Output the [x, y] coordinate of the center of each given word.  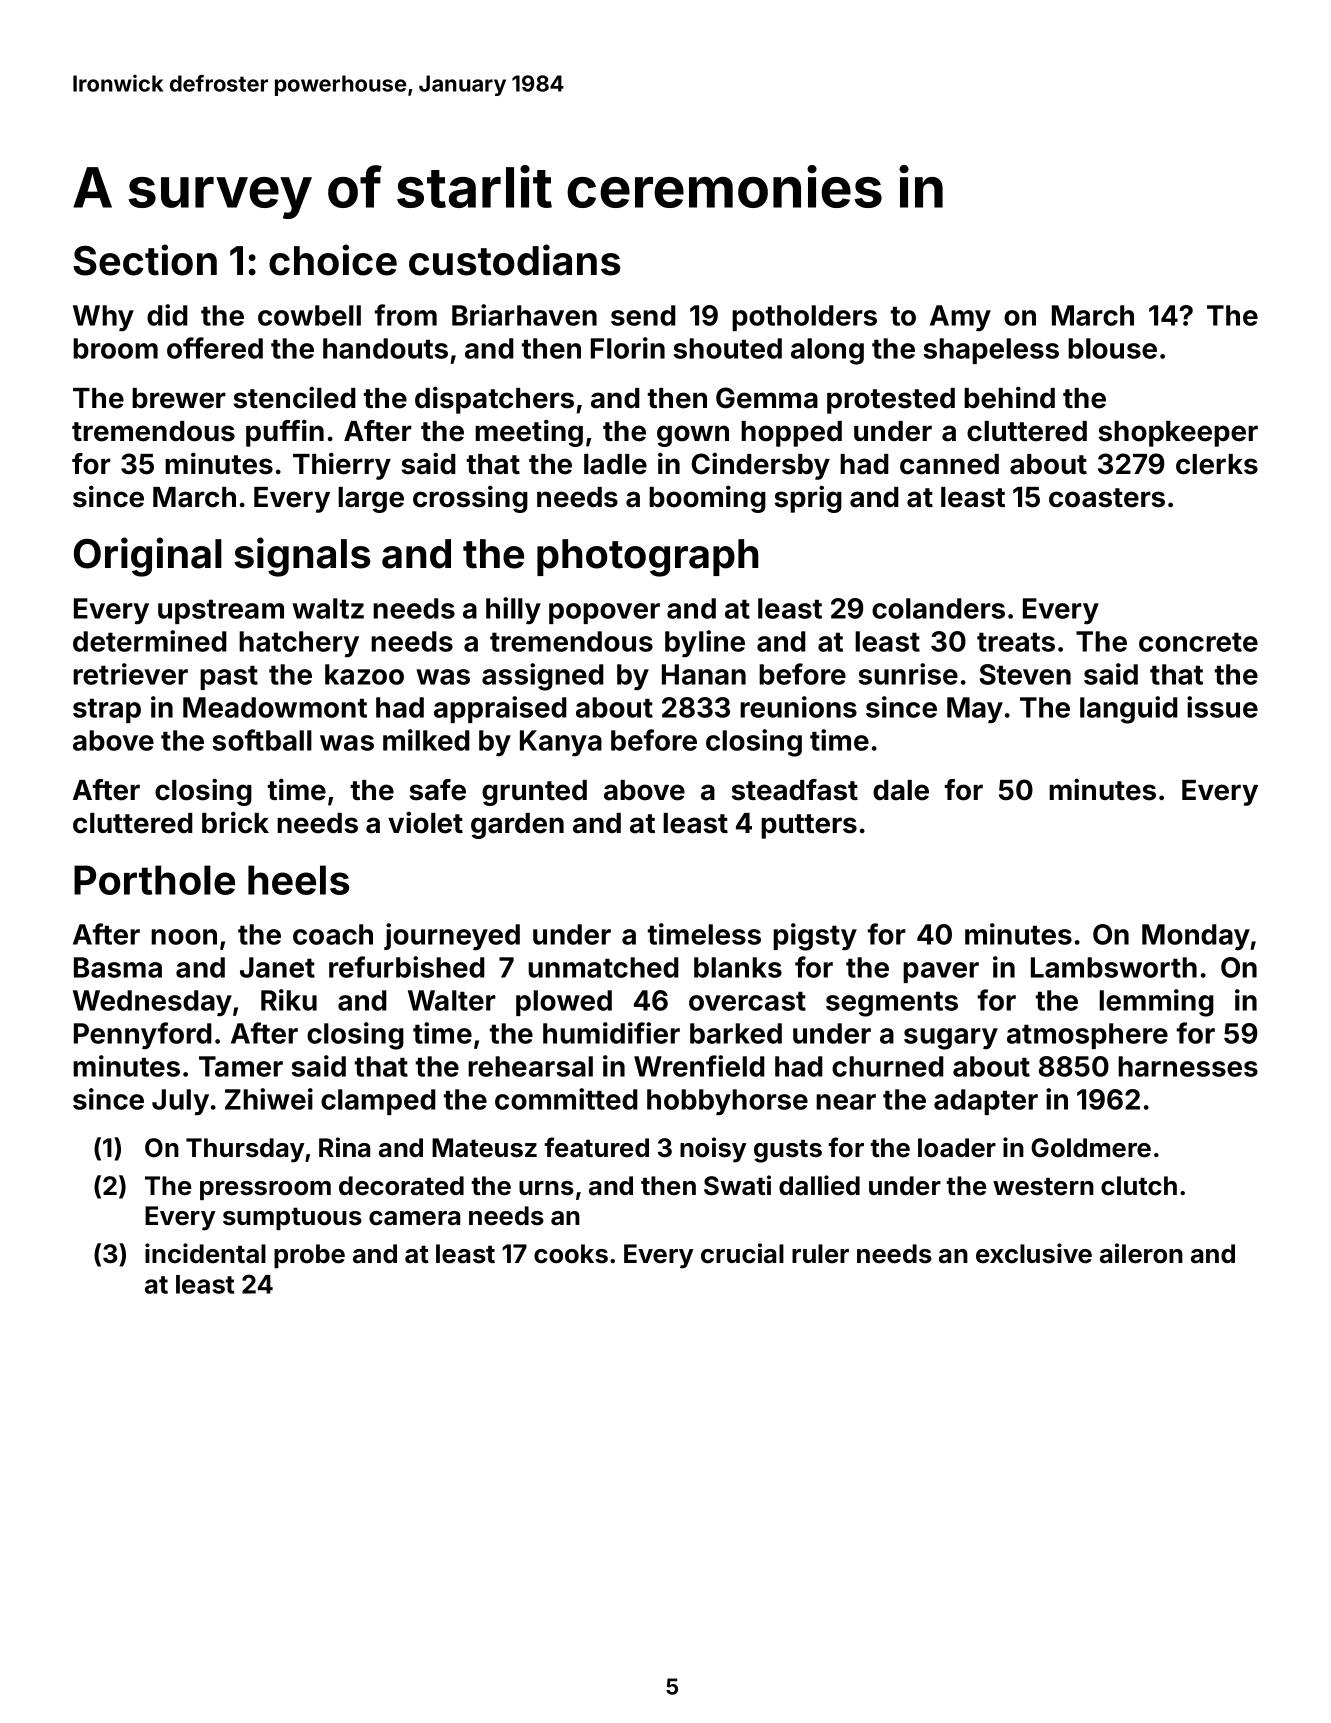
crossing [470, 499]
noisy [713, 1150]
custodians [514, 260]
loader [957, 1148]
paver [941, 972]
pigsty [815, 937]
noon [184, 937]
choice [333, 260]
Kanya [561, 743]
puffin [285, 433]
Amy [960, 318]
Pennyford [143, 1036]
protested [891, 401]
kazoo [364, 674]
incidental [205, 1253]
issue [1222, 707]
